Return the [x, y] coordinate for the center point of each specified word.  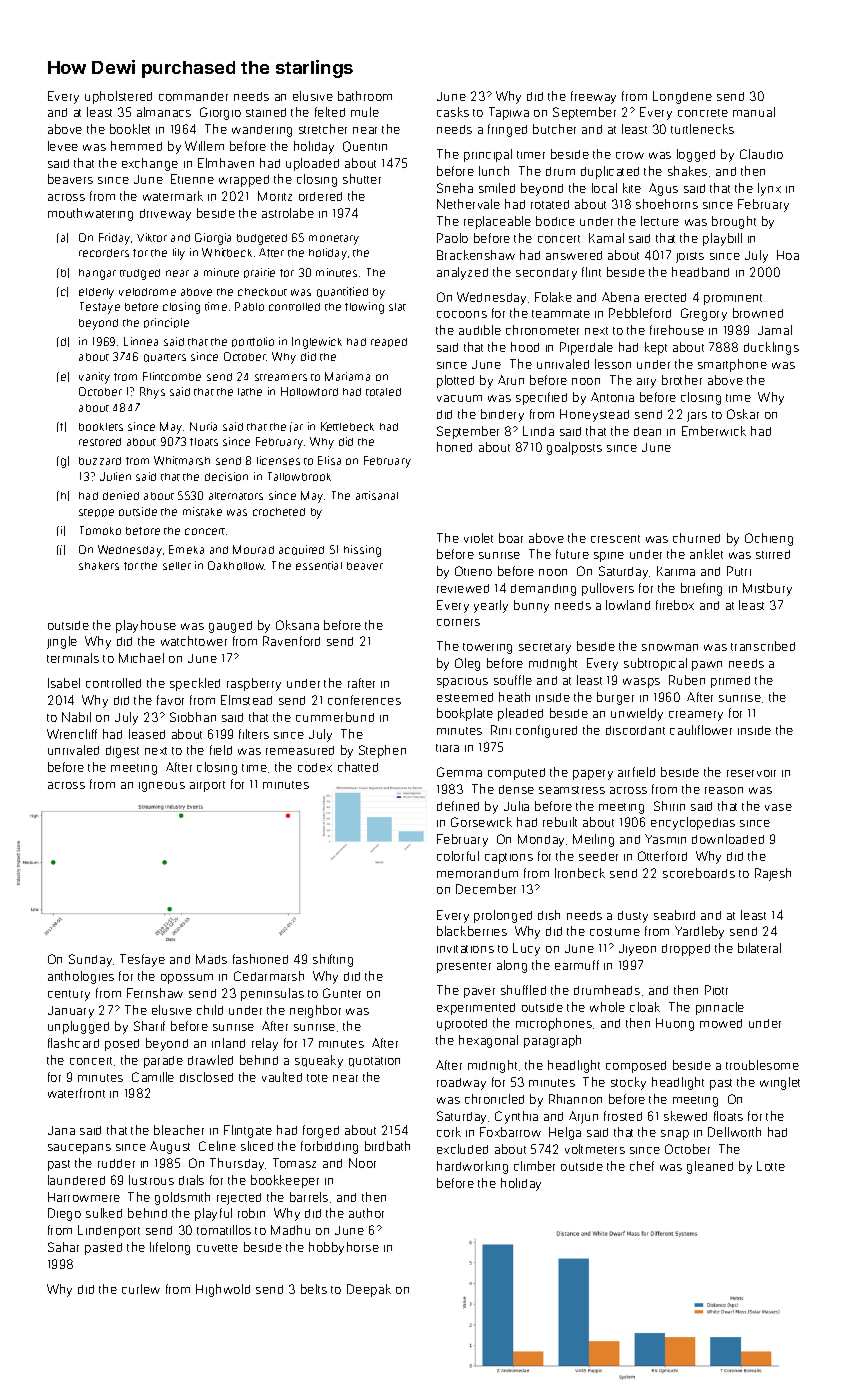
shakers [99, 566]
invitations [465, 949]
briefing [701, 589]
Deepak [369, 1290]
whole [607, 1007]
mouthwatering [90, 214]
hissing [362, 551]
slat [397, 307]
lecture [660, 221]
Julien [115, 476]
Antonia [612, 397]
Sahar [63, 1247]
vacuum [459, 398]
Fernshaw [155, 993]
